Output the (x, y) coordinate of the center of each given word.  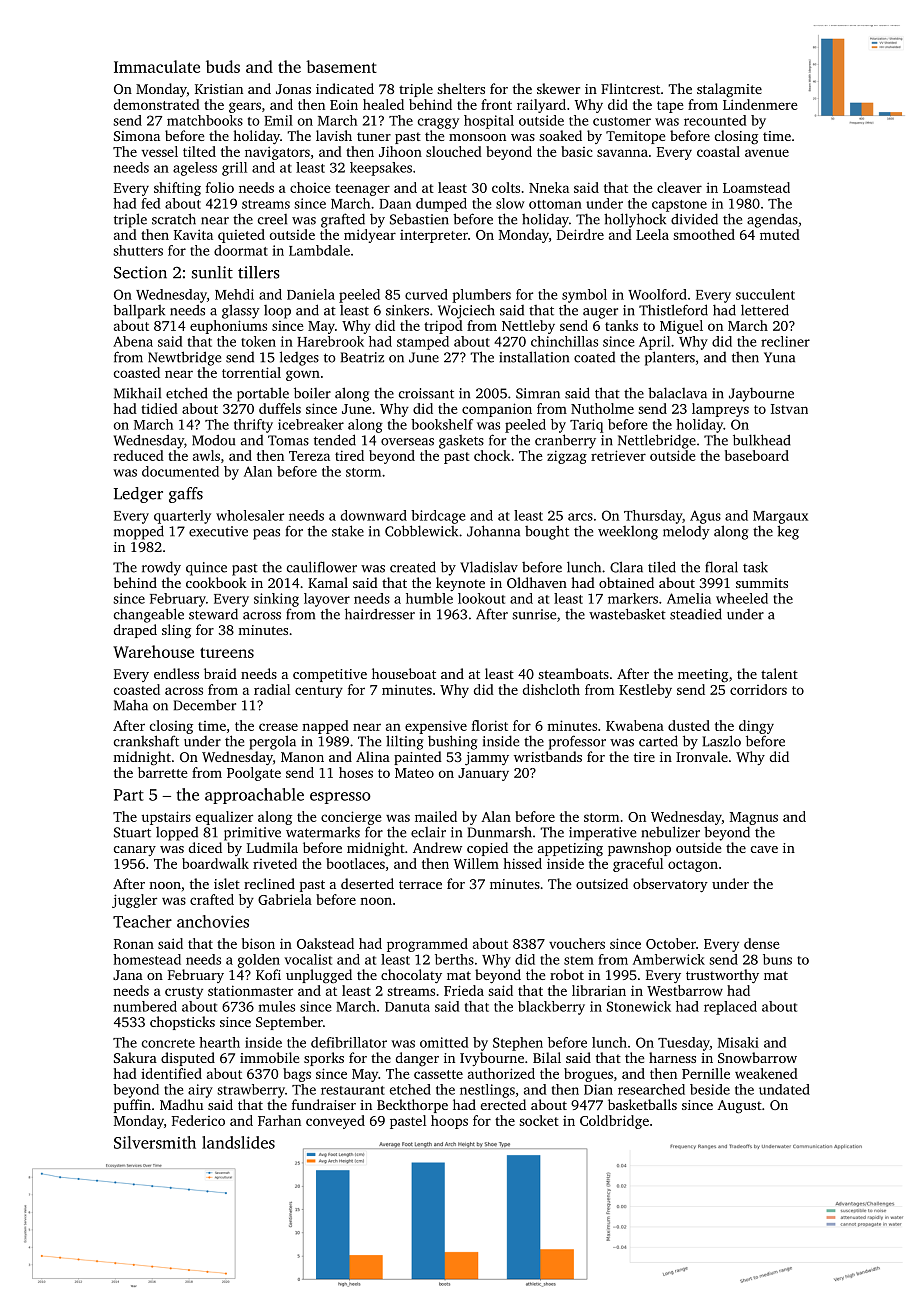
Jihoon (400, 151)
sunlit (212, 272)
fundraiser (324, 1104)
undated (784, 1089)
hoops (449, 1122)
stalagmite (729, 90)
